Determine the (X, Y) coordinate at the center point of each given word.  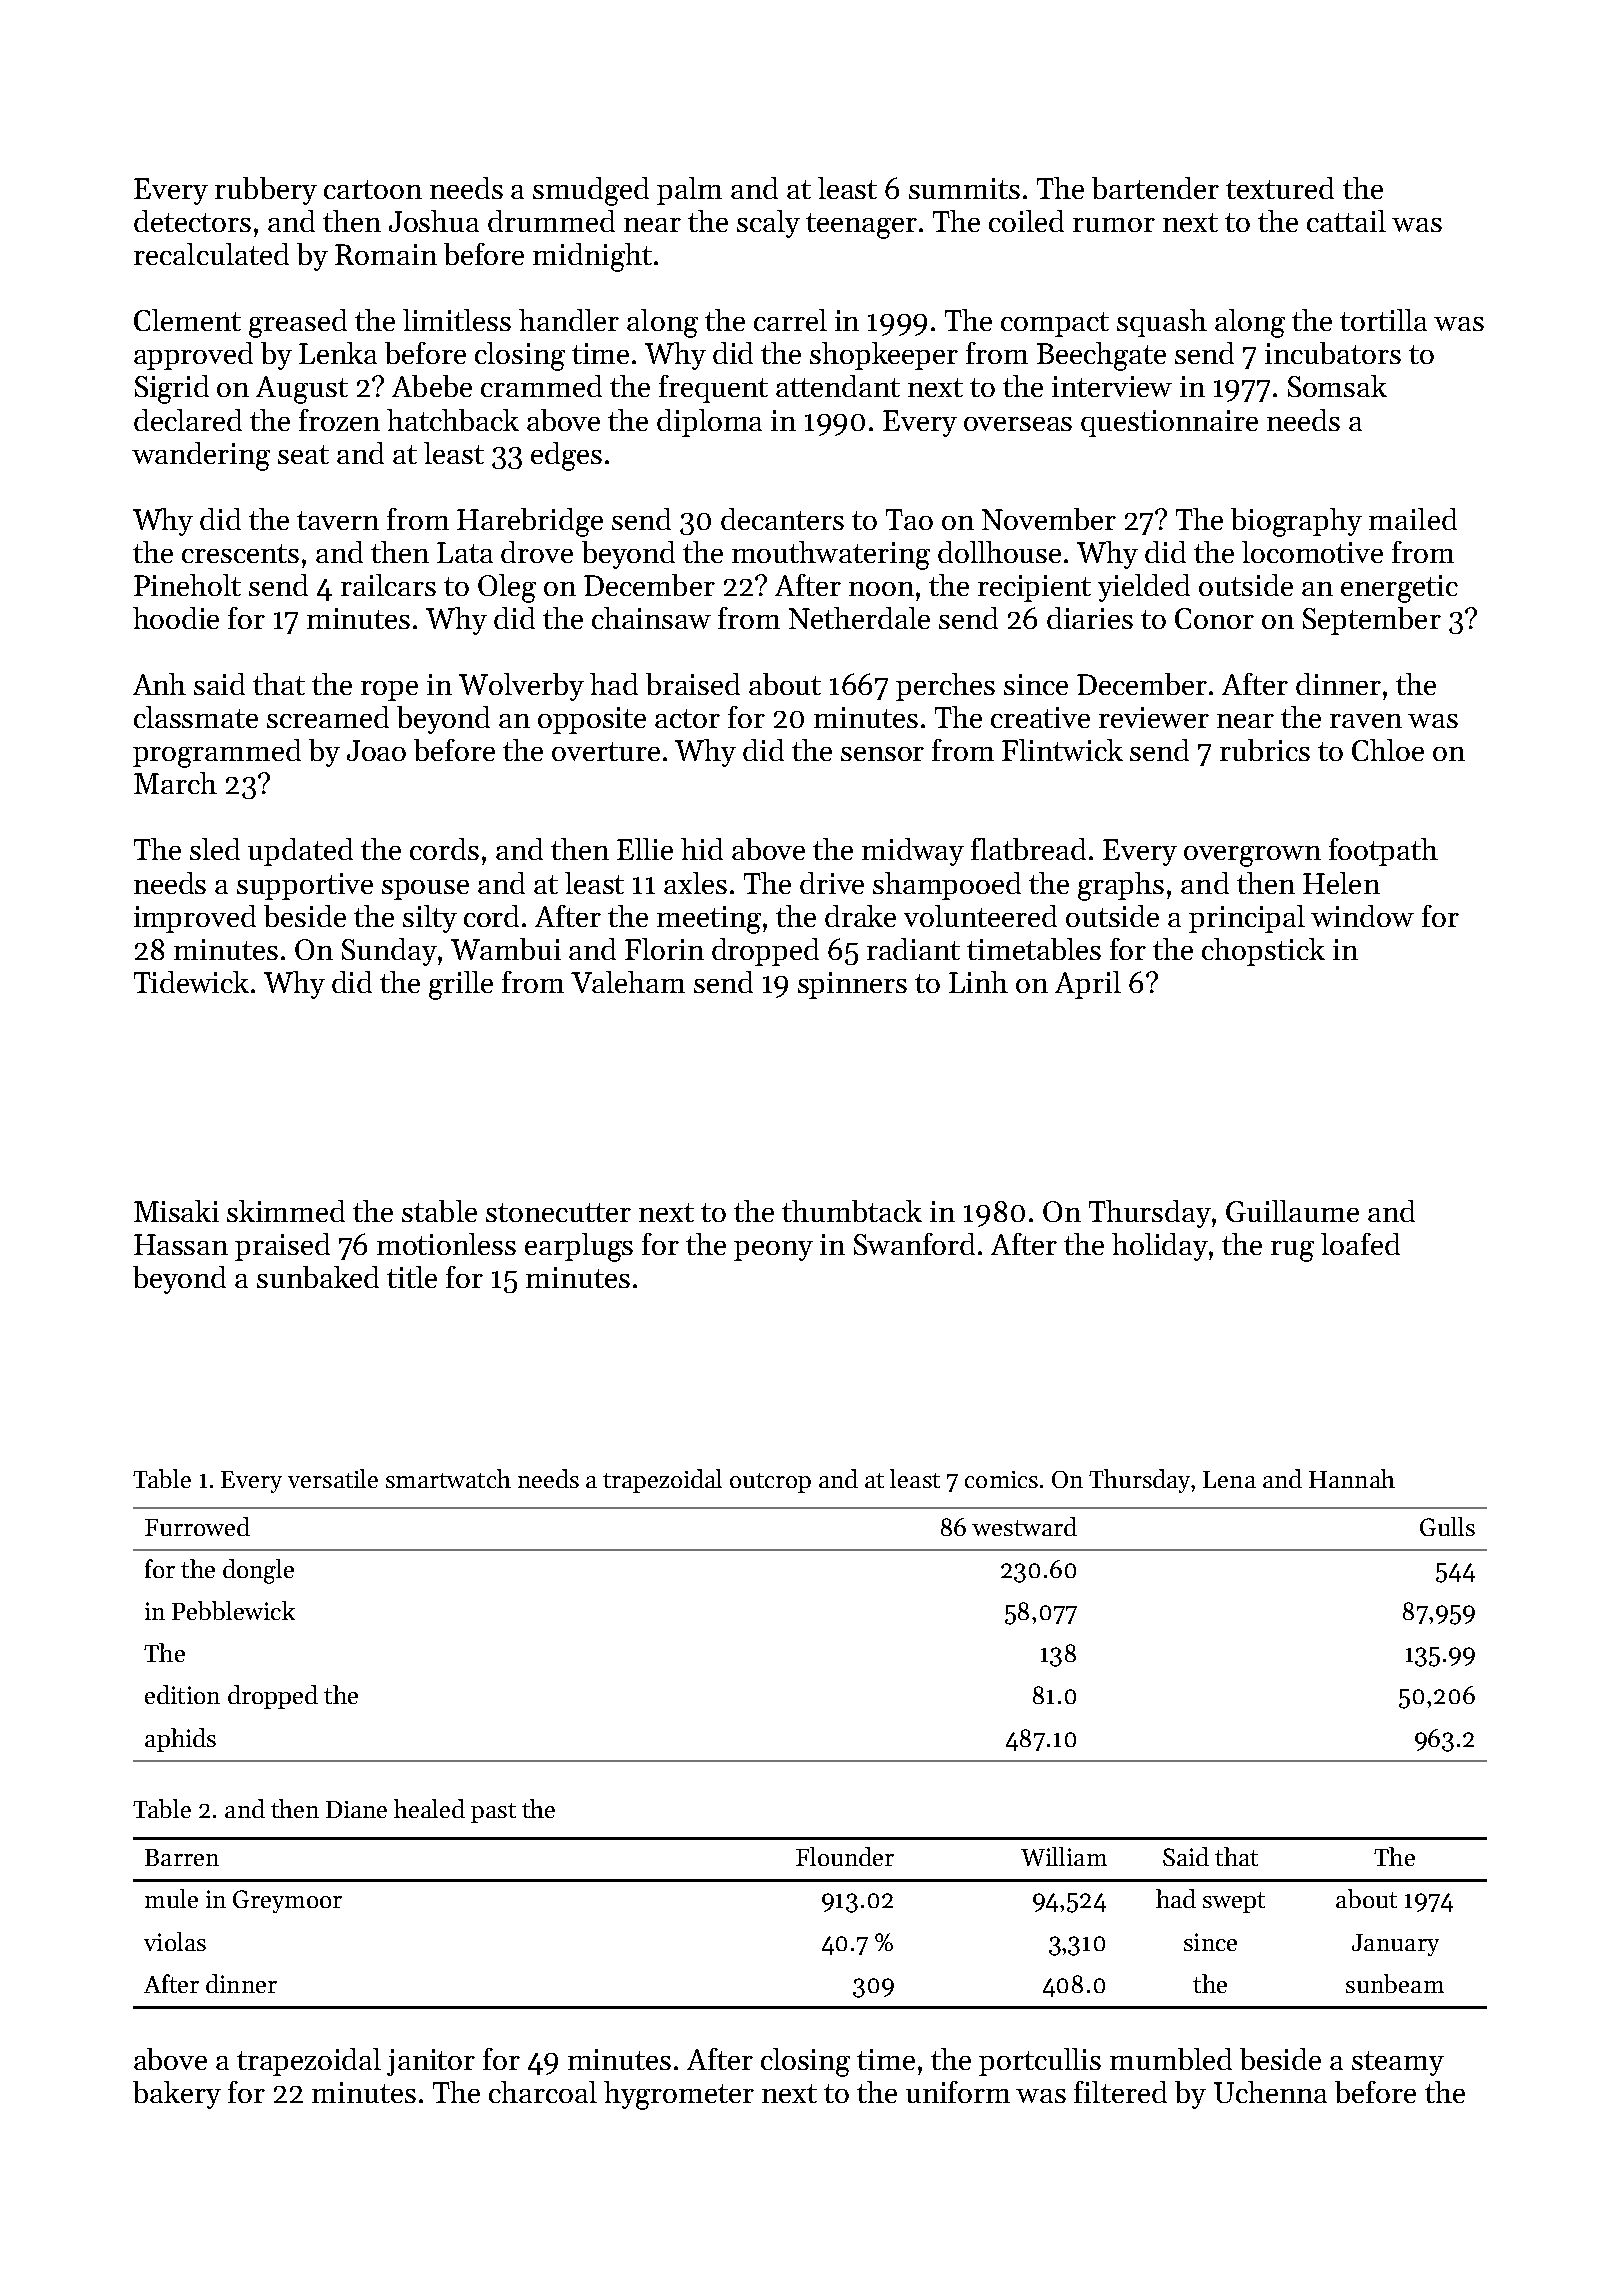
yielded (1144, 588)
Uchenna (1270, 2092)
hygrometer (679, 2095)
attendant (838, 386)
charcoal (543, 2092)
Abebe (432, 386)
